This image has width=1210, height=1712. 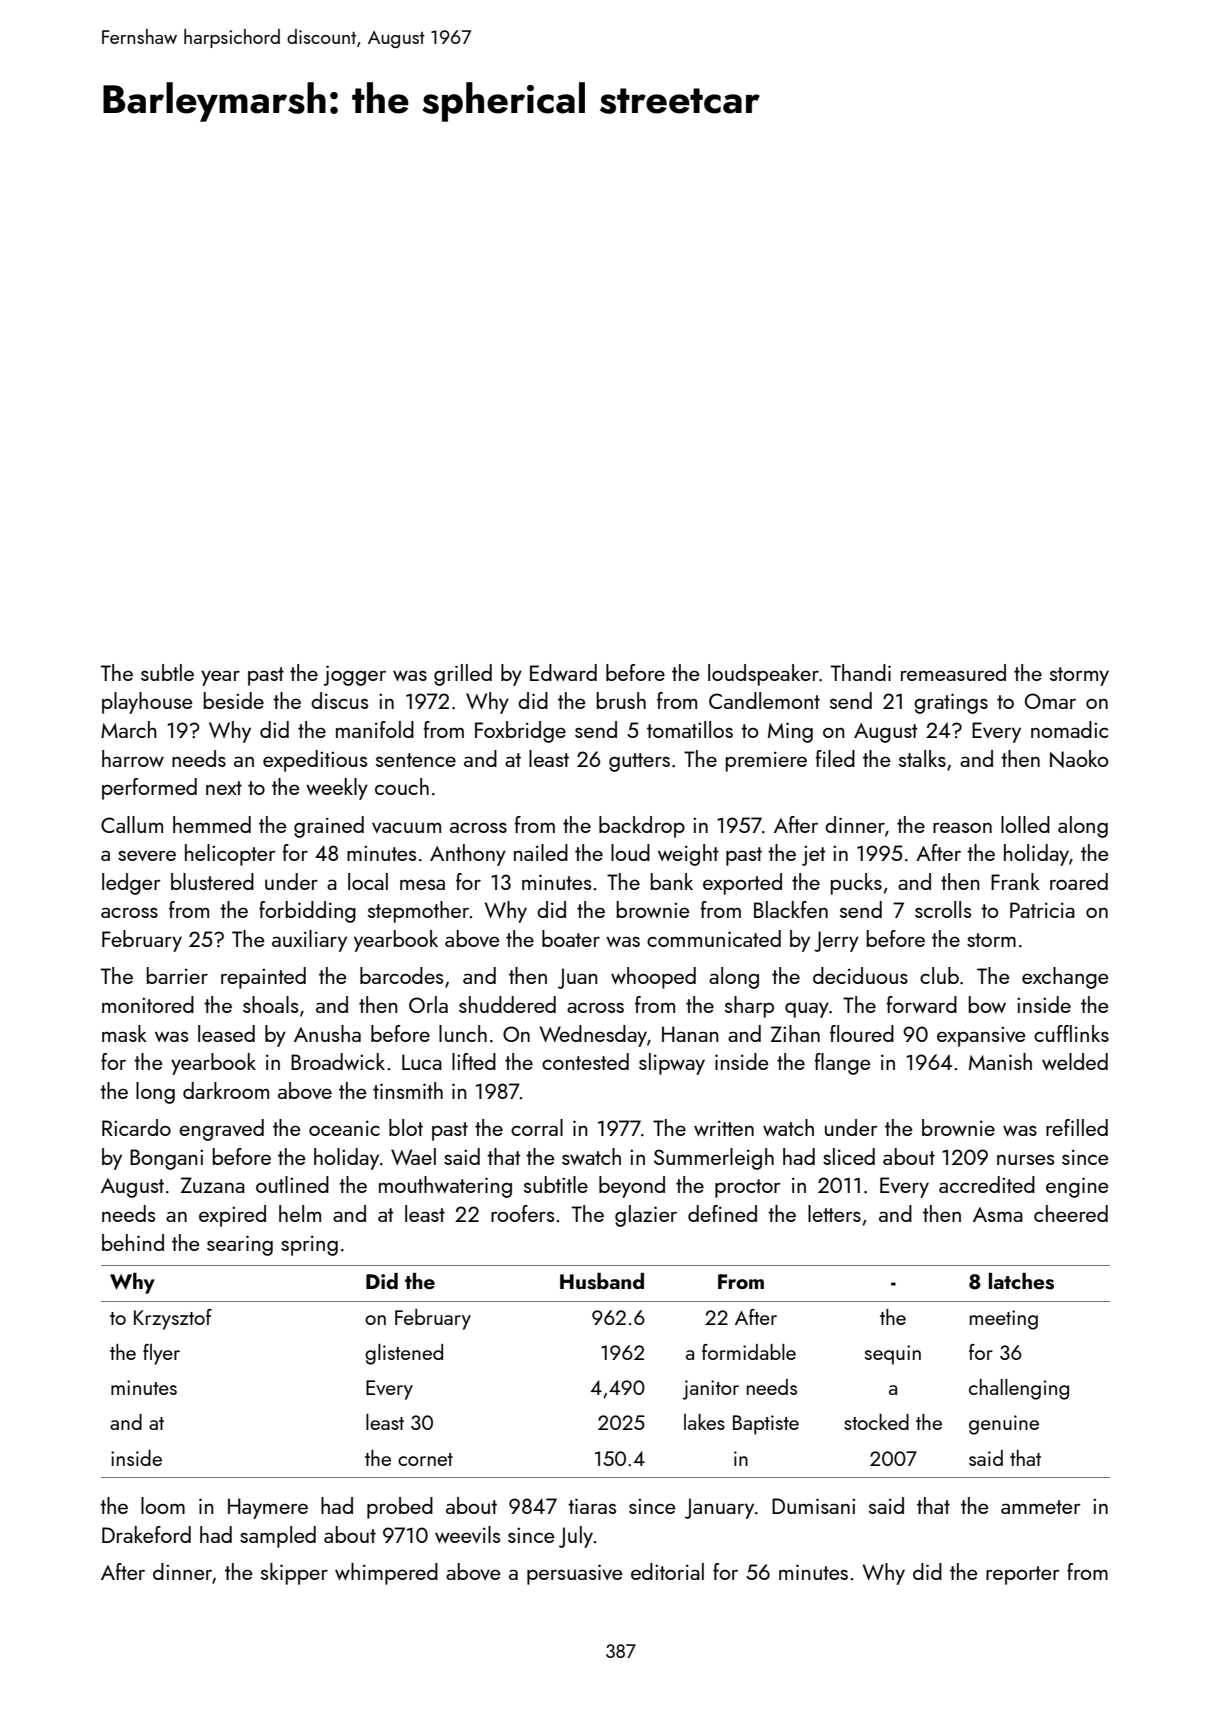 What do you see at coordinates (402, 786) in the image?
I see `couch` at bounding box center [402, 786].
